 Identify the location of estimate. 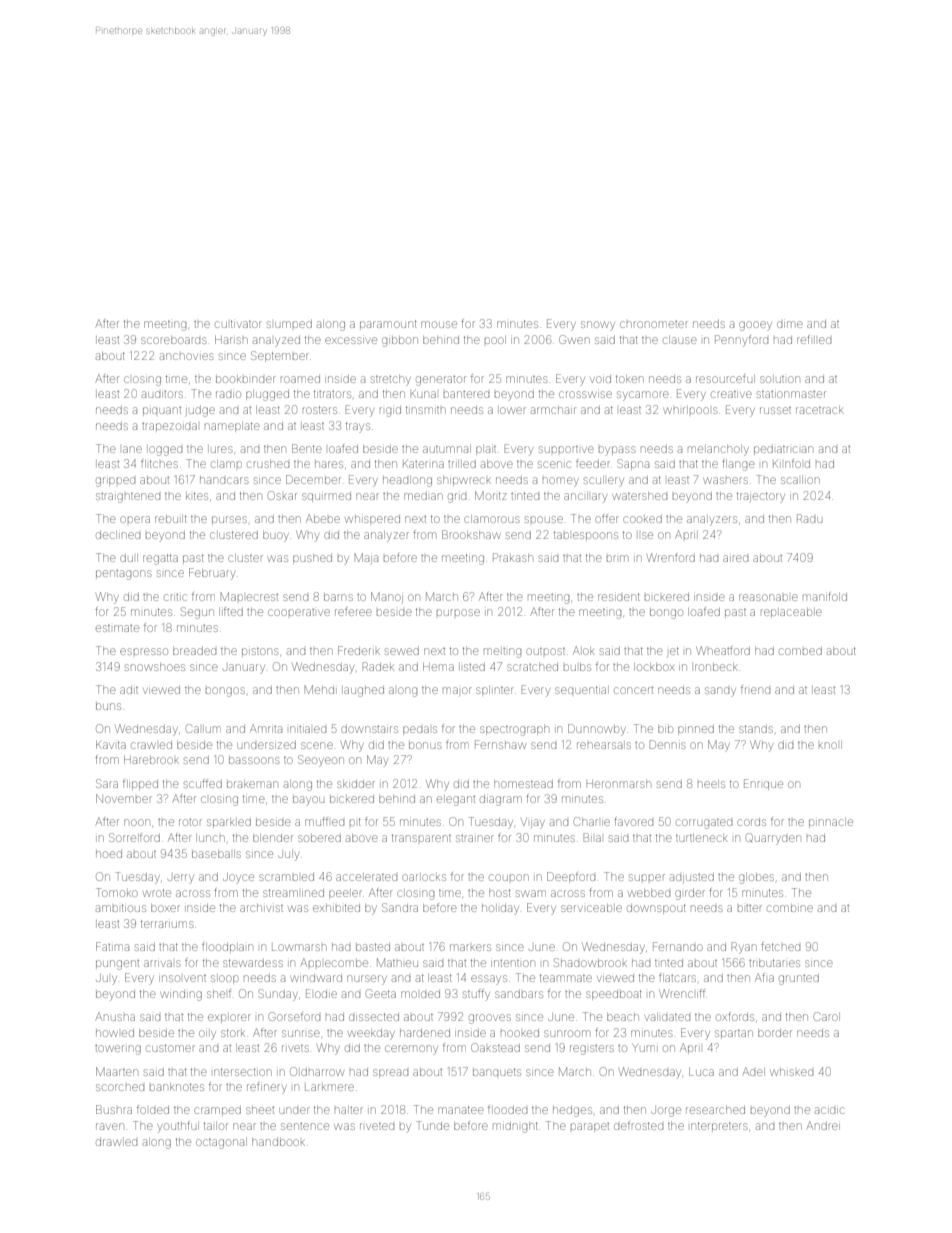
(117, 628).
